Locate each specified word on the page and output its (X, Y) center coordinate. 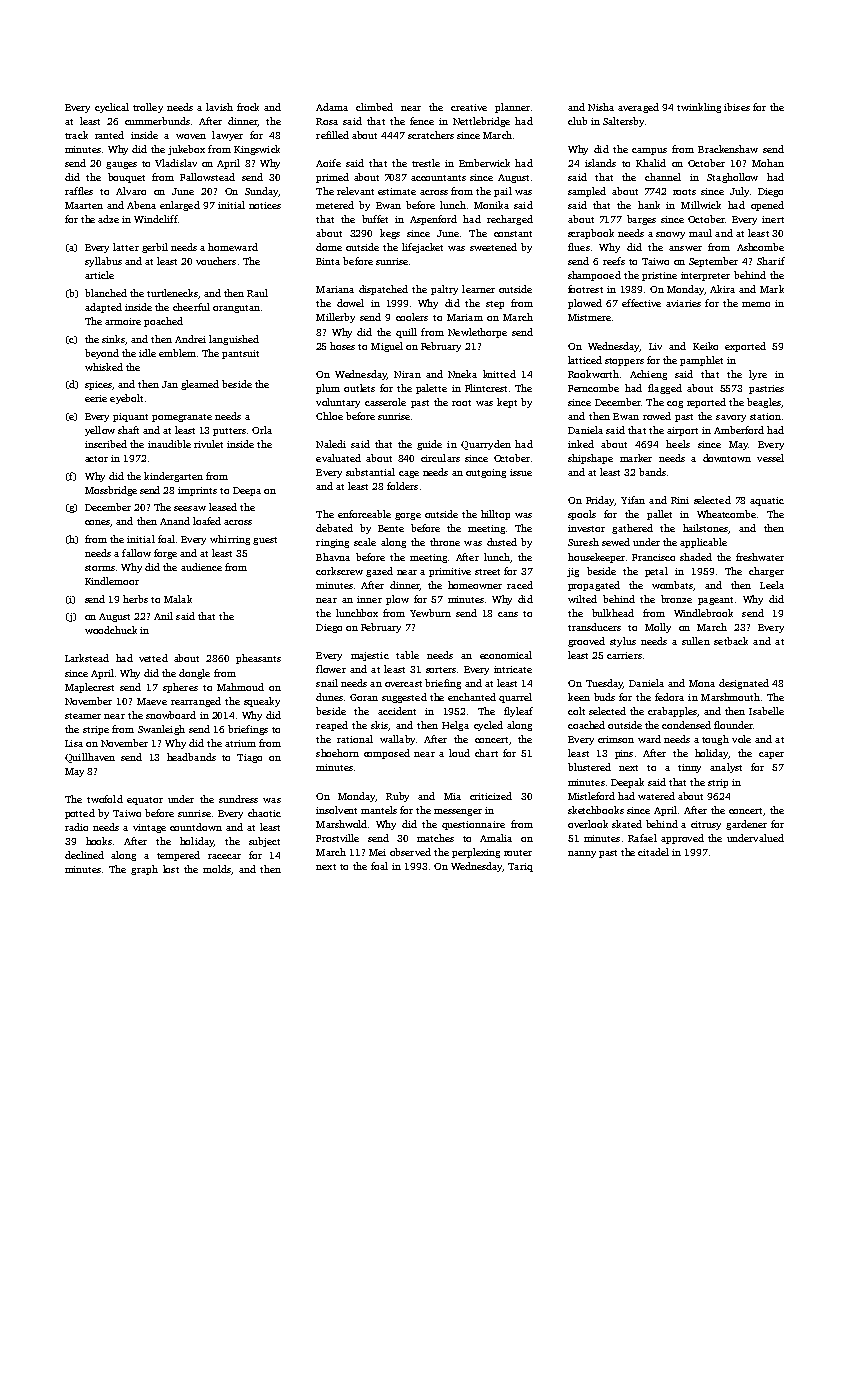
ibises (737, 107)
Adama (332, 107)
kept (507, 403)
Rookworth (593, 374)
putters (229, 432)
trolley (148, 108)
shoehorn (337, 753)
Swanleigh (161, 730)
